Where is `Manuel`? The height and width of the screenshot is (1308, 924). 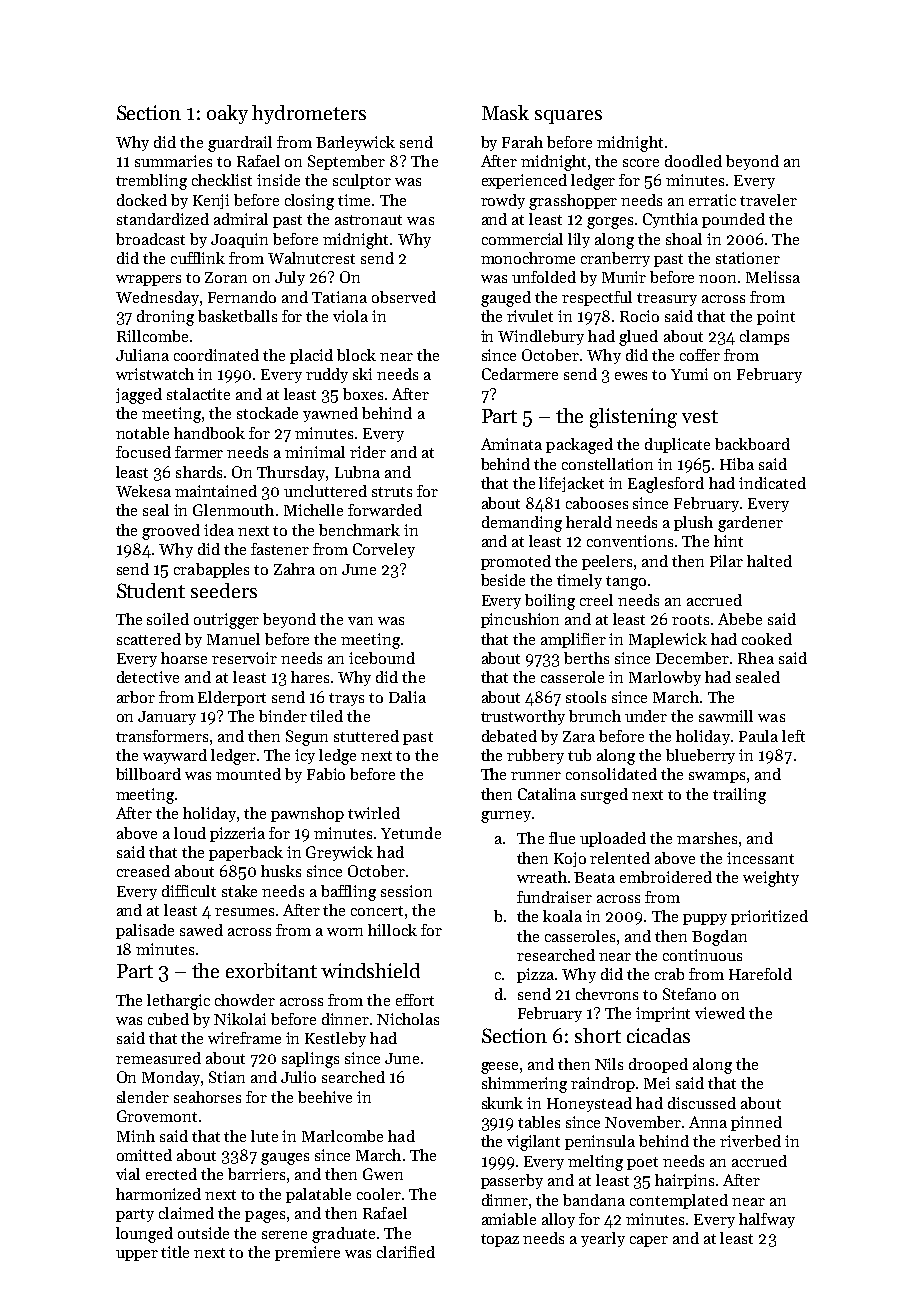
Manuel is located at coordinates (233, 639).
